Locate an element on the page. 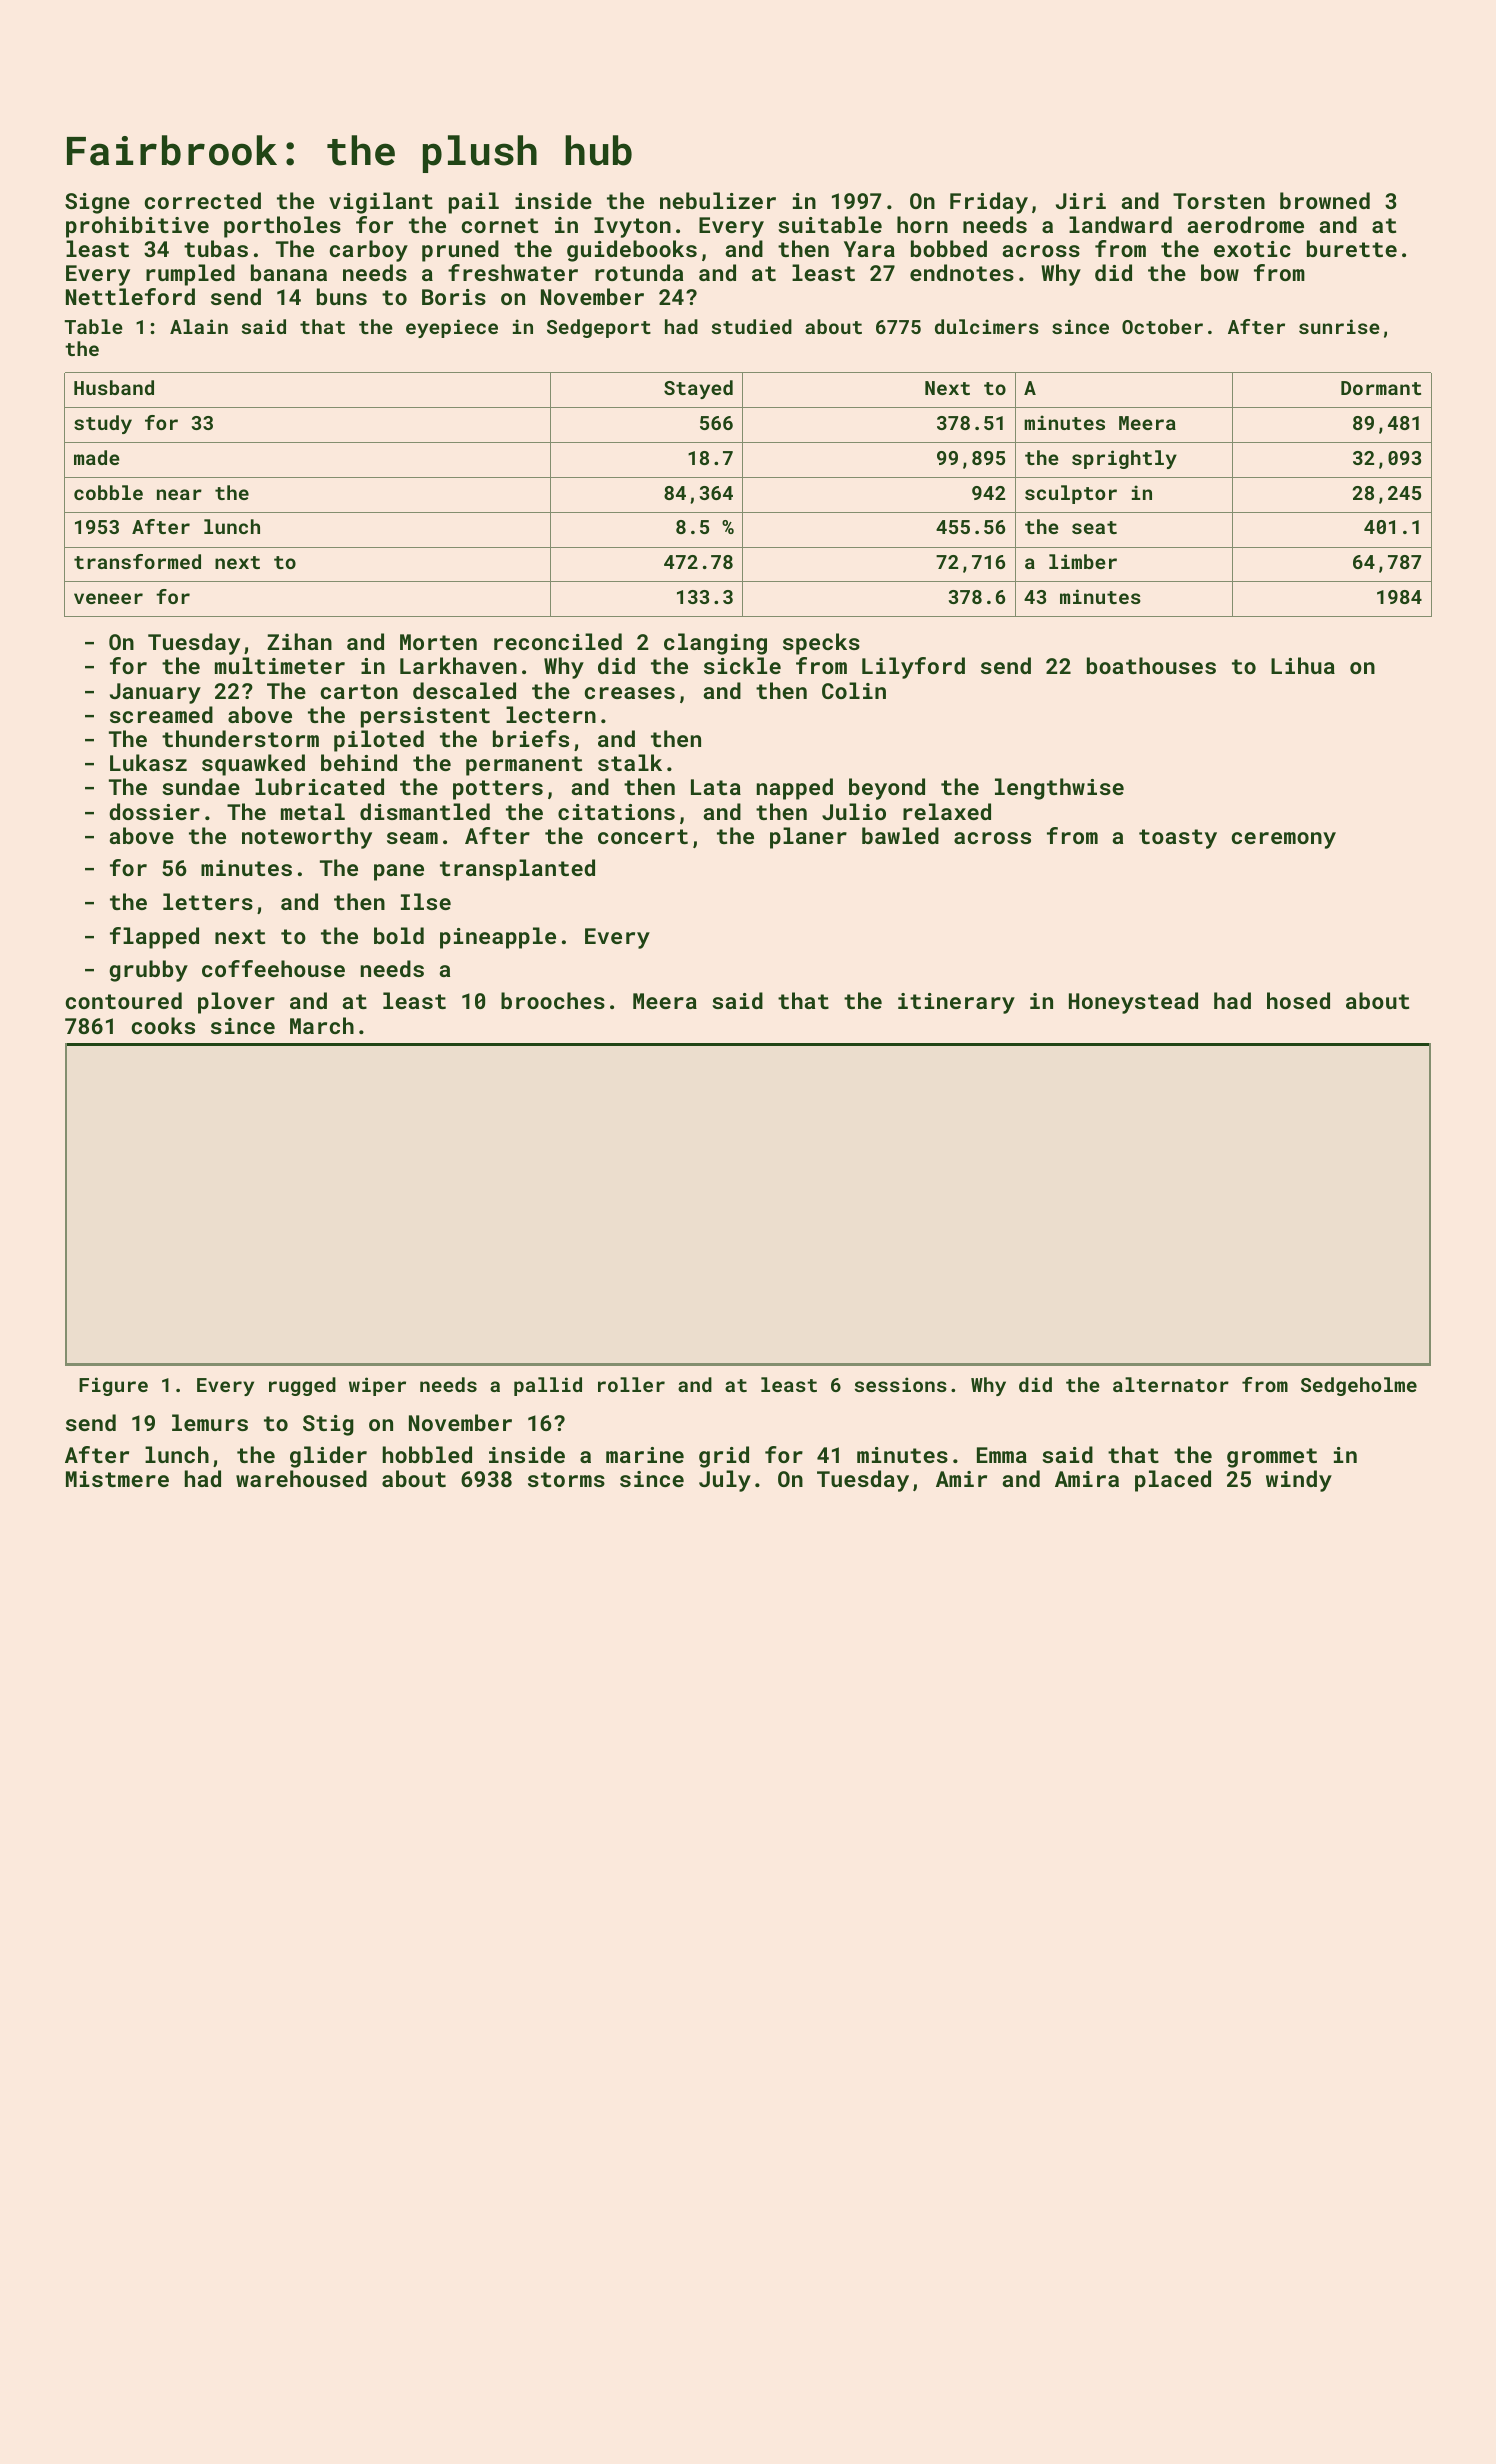  warehoused is located at coordinates (301, 1478).
